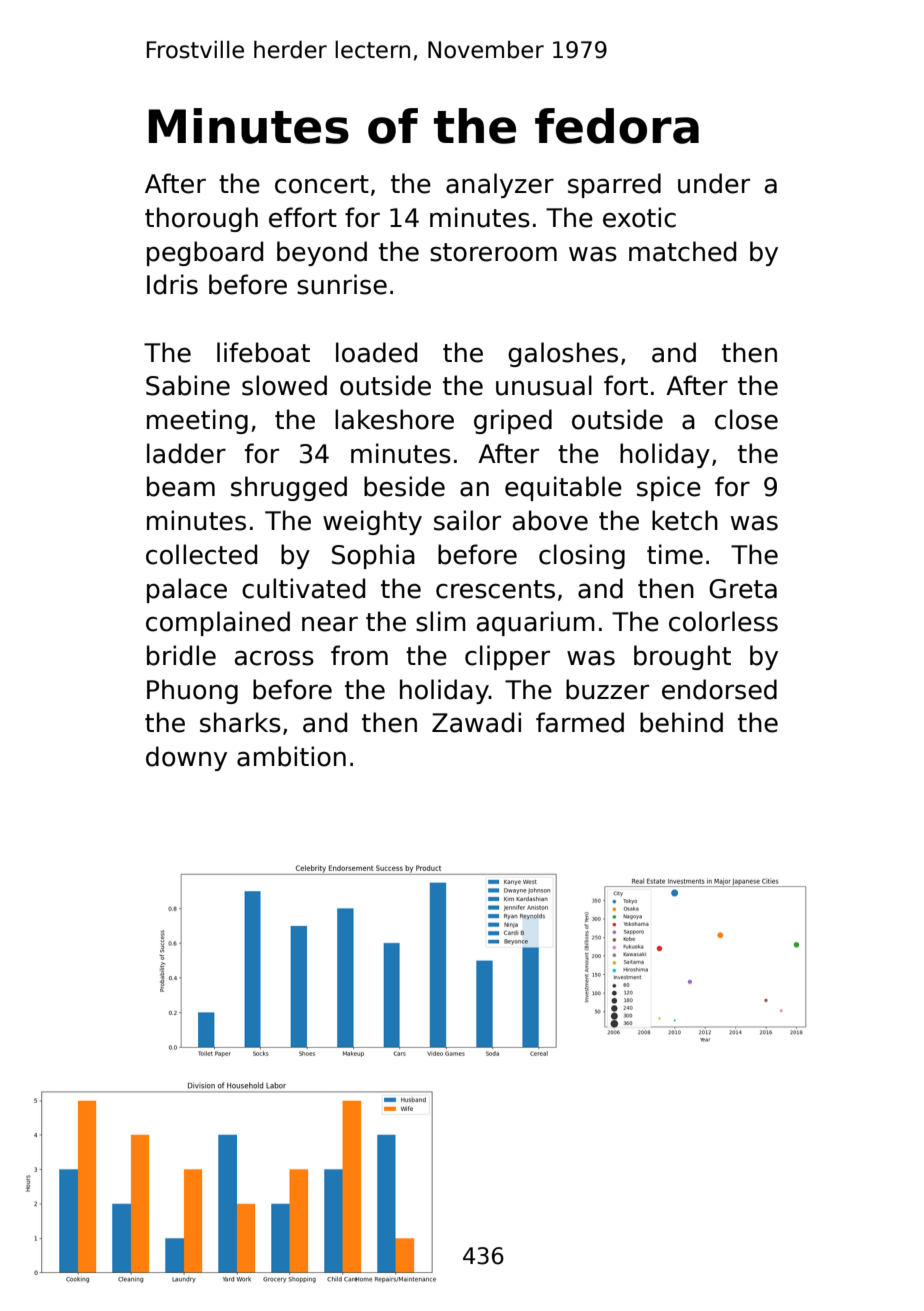 This screenshot has height=1311, width=924. What do you see at coordinates (263, 352) in the screenshot?
I see `lifeboat` at bounding box center [263, 352].
